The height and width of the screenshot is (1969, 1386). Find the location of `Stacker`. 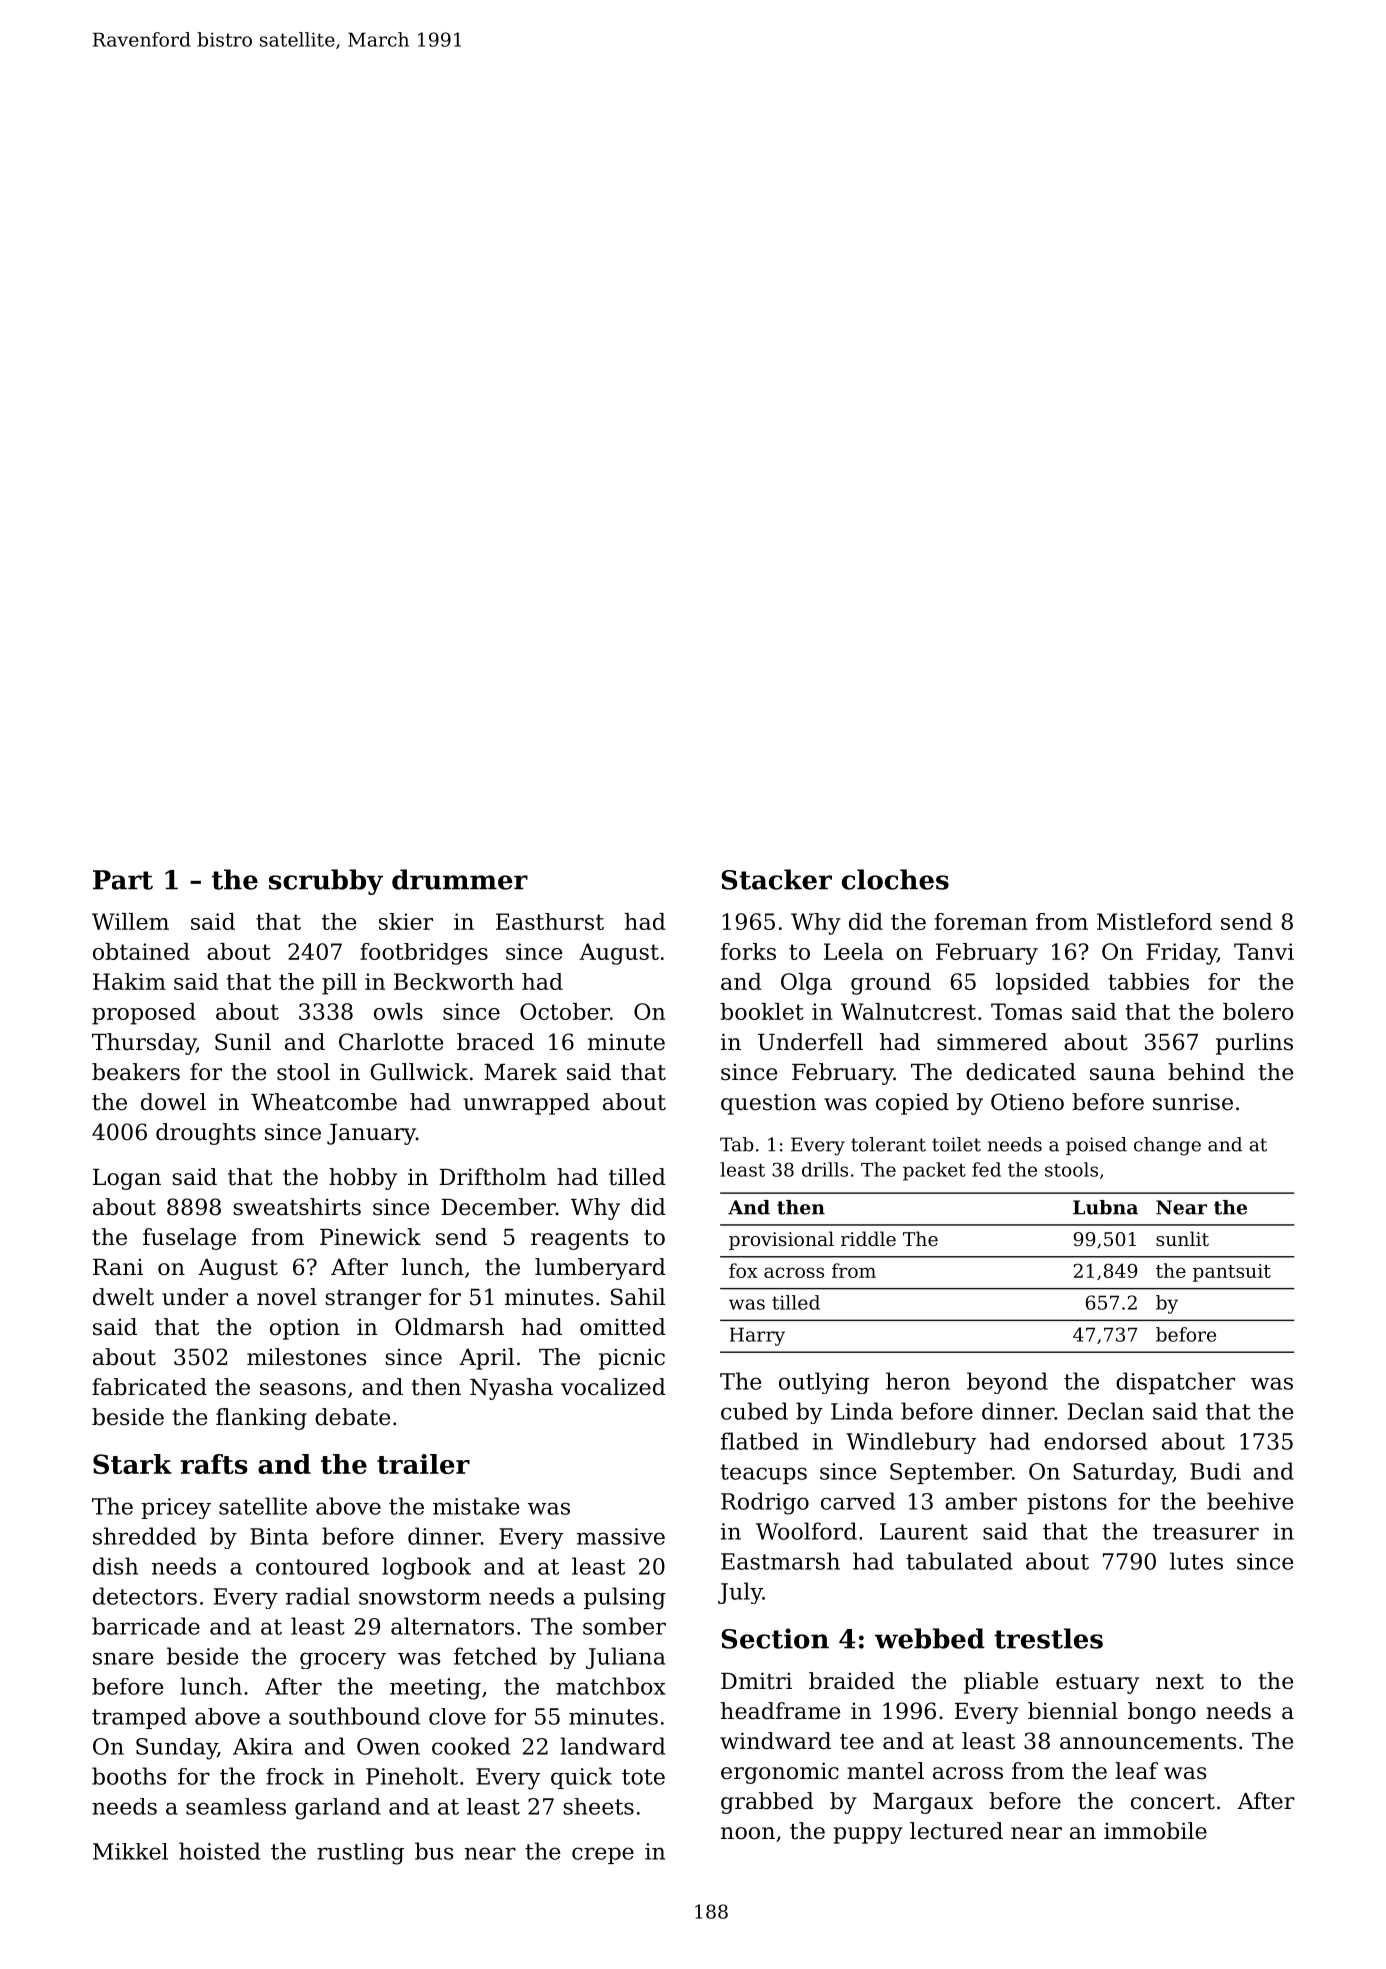

Stacker is located at coordinates (777, 879).
